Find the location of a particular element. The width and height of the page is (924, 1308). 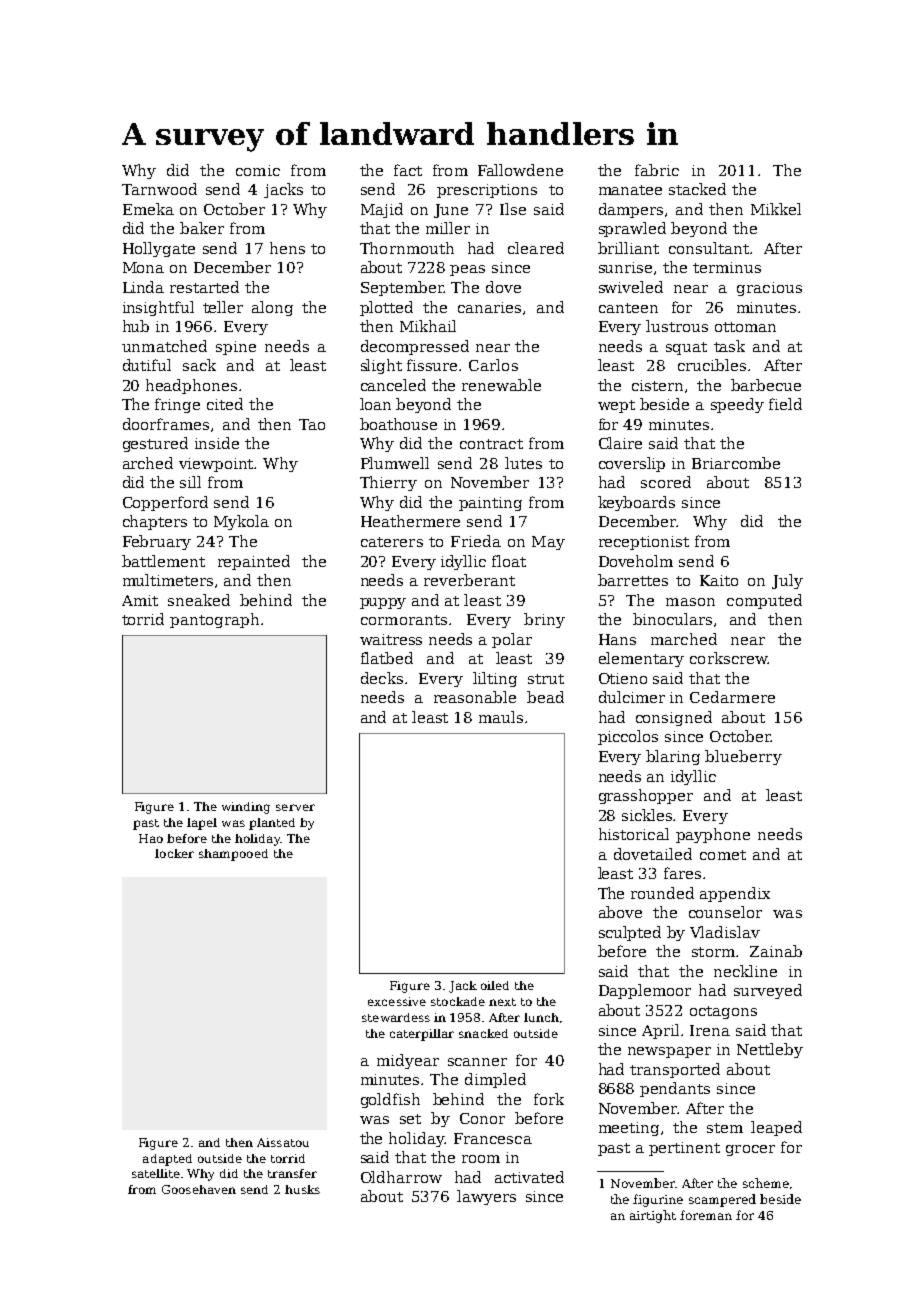

Fallowdene is located at coordinates (520, 170).
